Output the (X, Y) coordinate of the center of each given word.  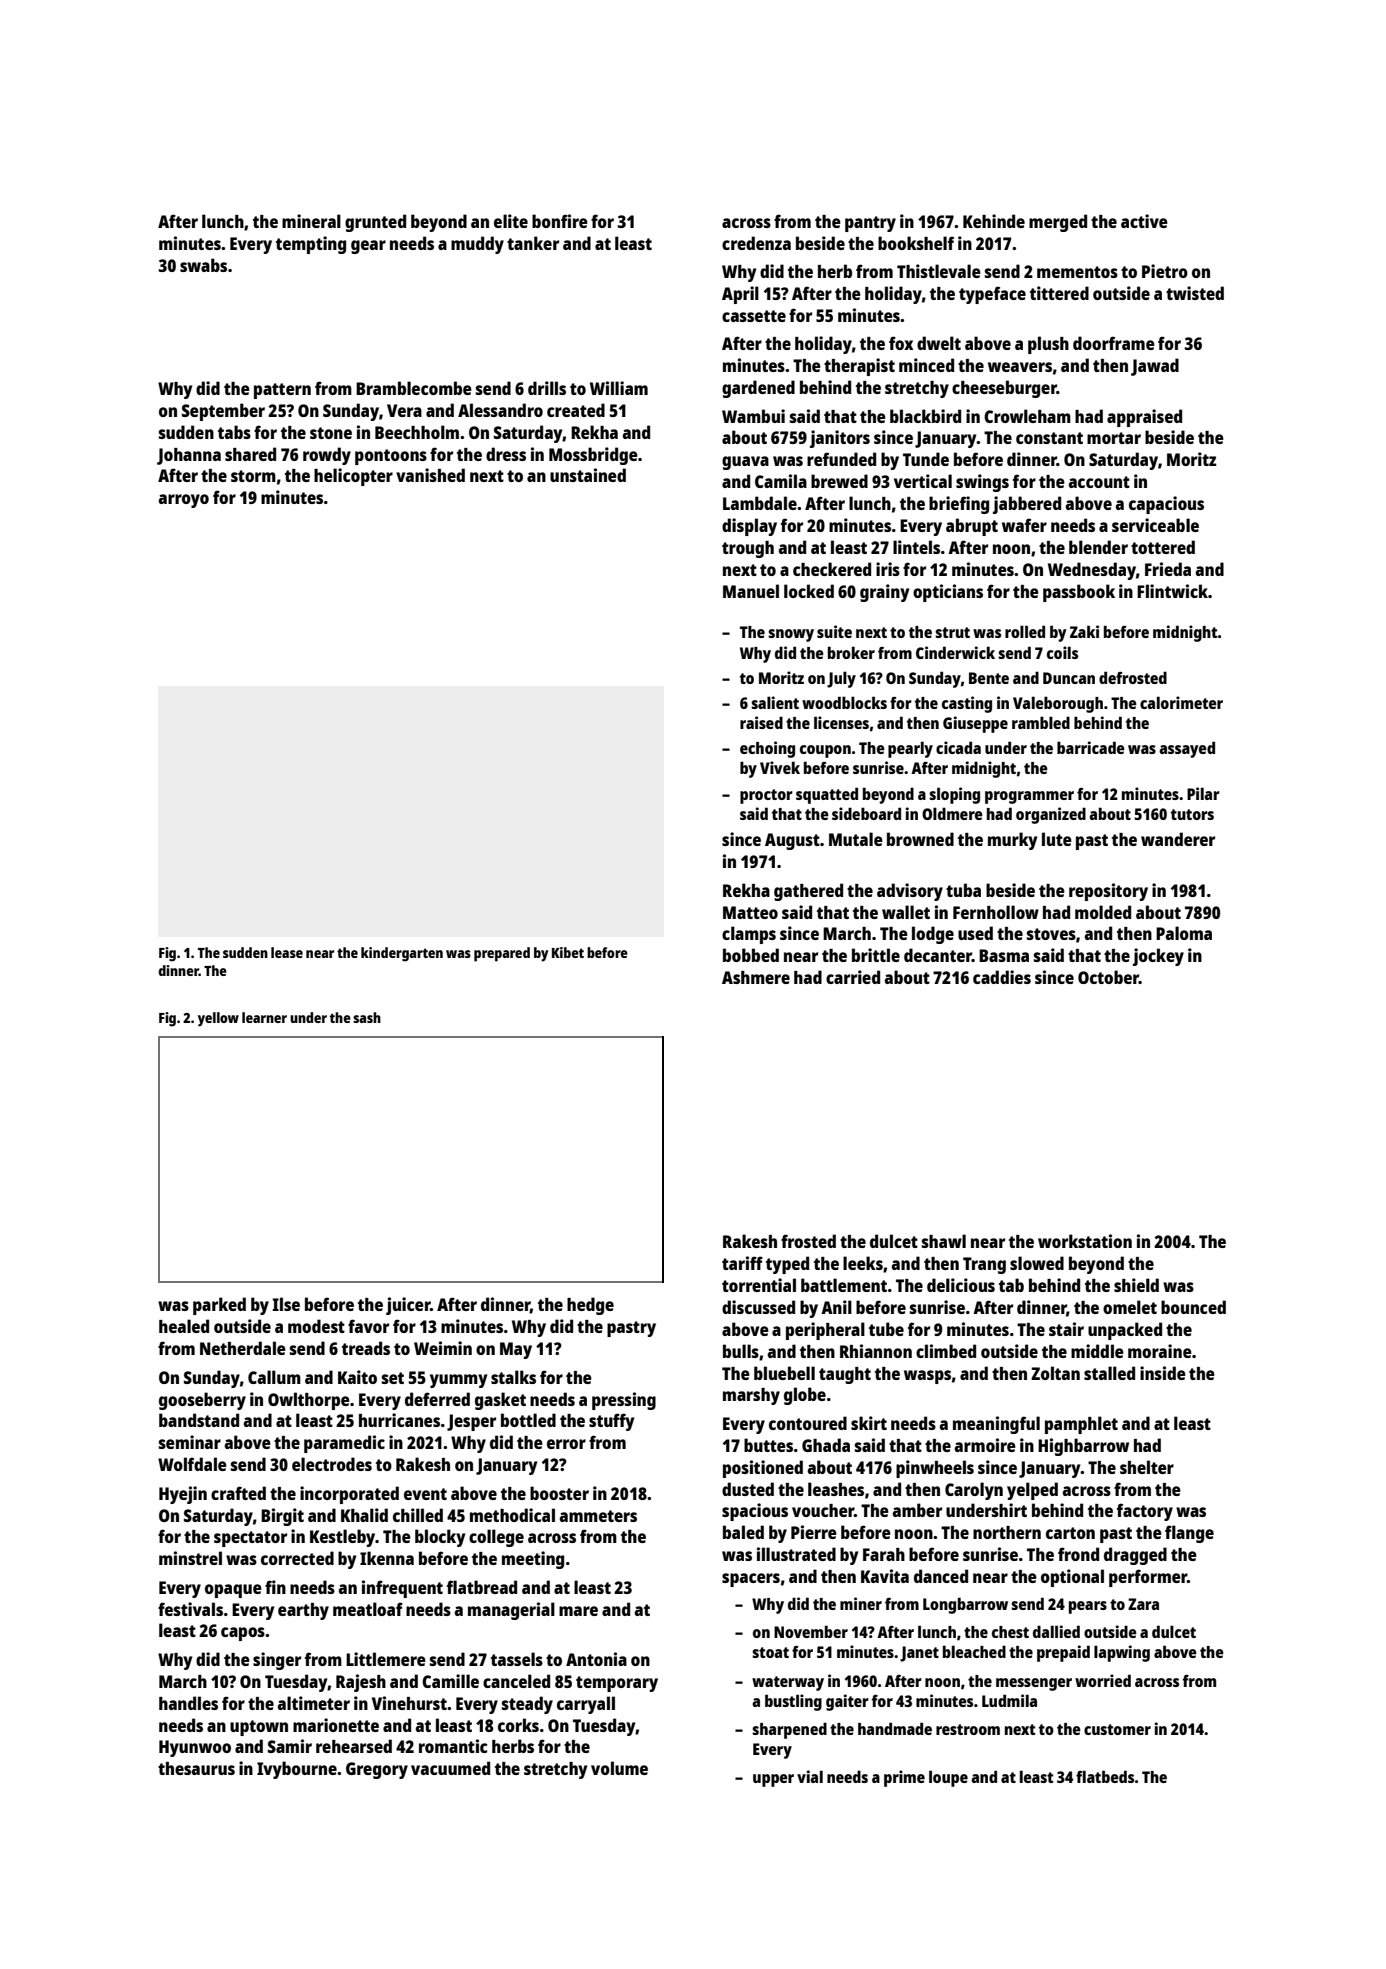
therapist (859, 367)
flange (1189, 1534)
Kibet (568, 952)
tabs (234, 432)
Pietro (1165, 271)
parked (219, 1306)
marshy (751, 1396)
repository (1108, 892)
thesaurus (196, 1768)
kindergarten (402, 954)
